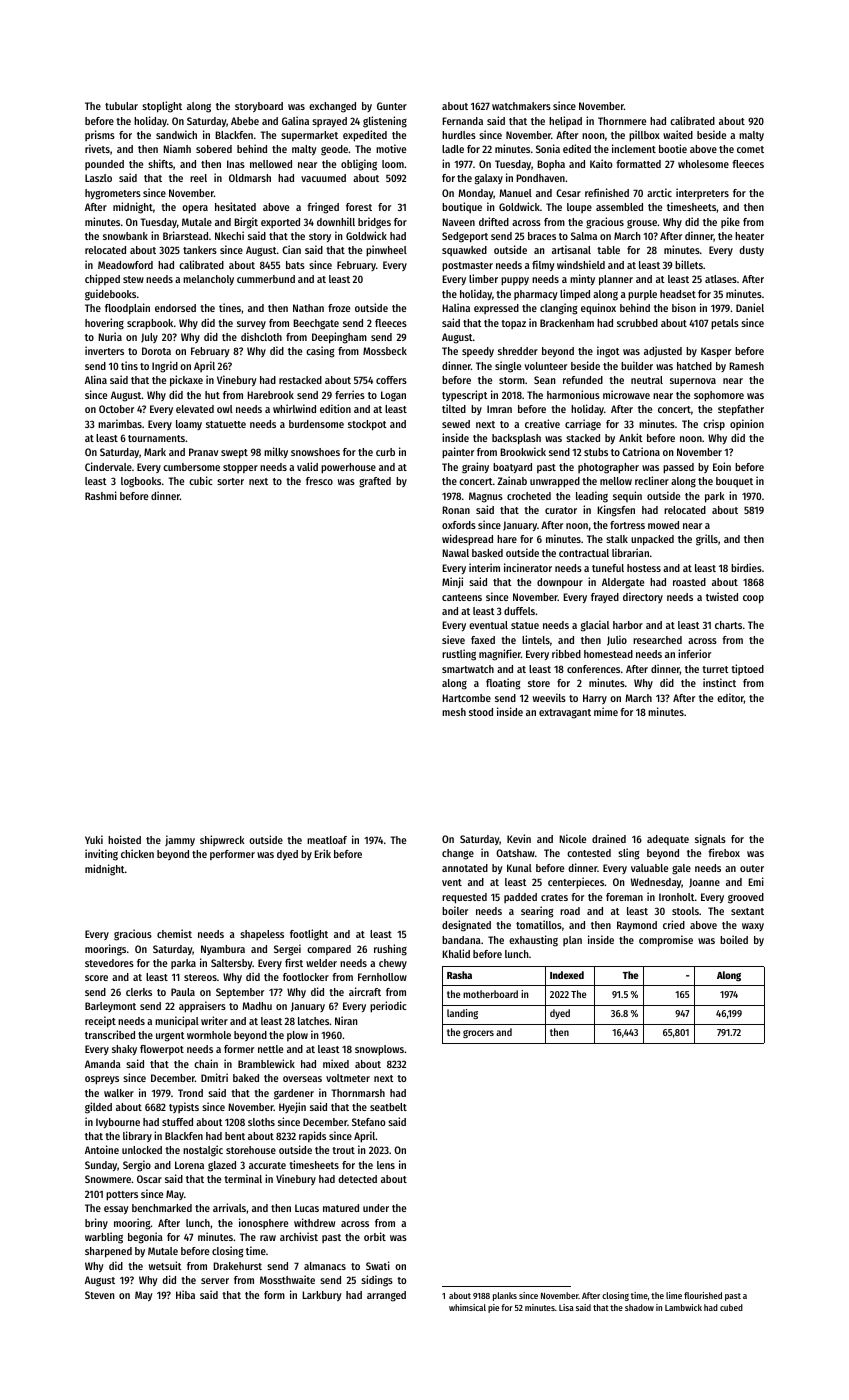 This screenshot has height=1400, width=849. What do you see at coordinates (750, 149) in the screenshot?
I see `comet` at bounding box center [750, 149].
